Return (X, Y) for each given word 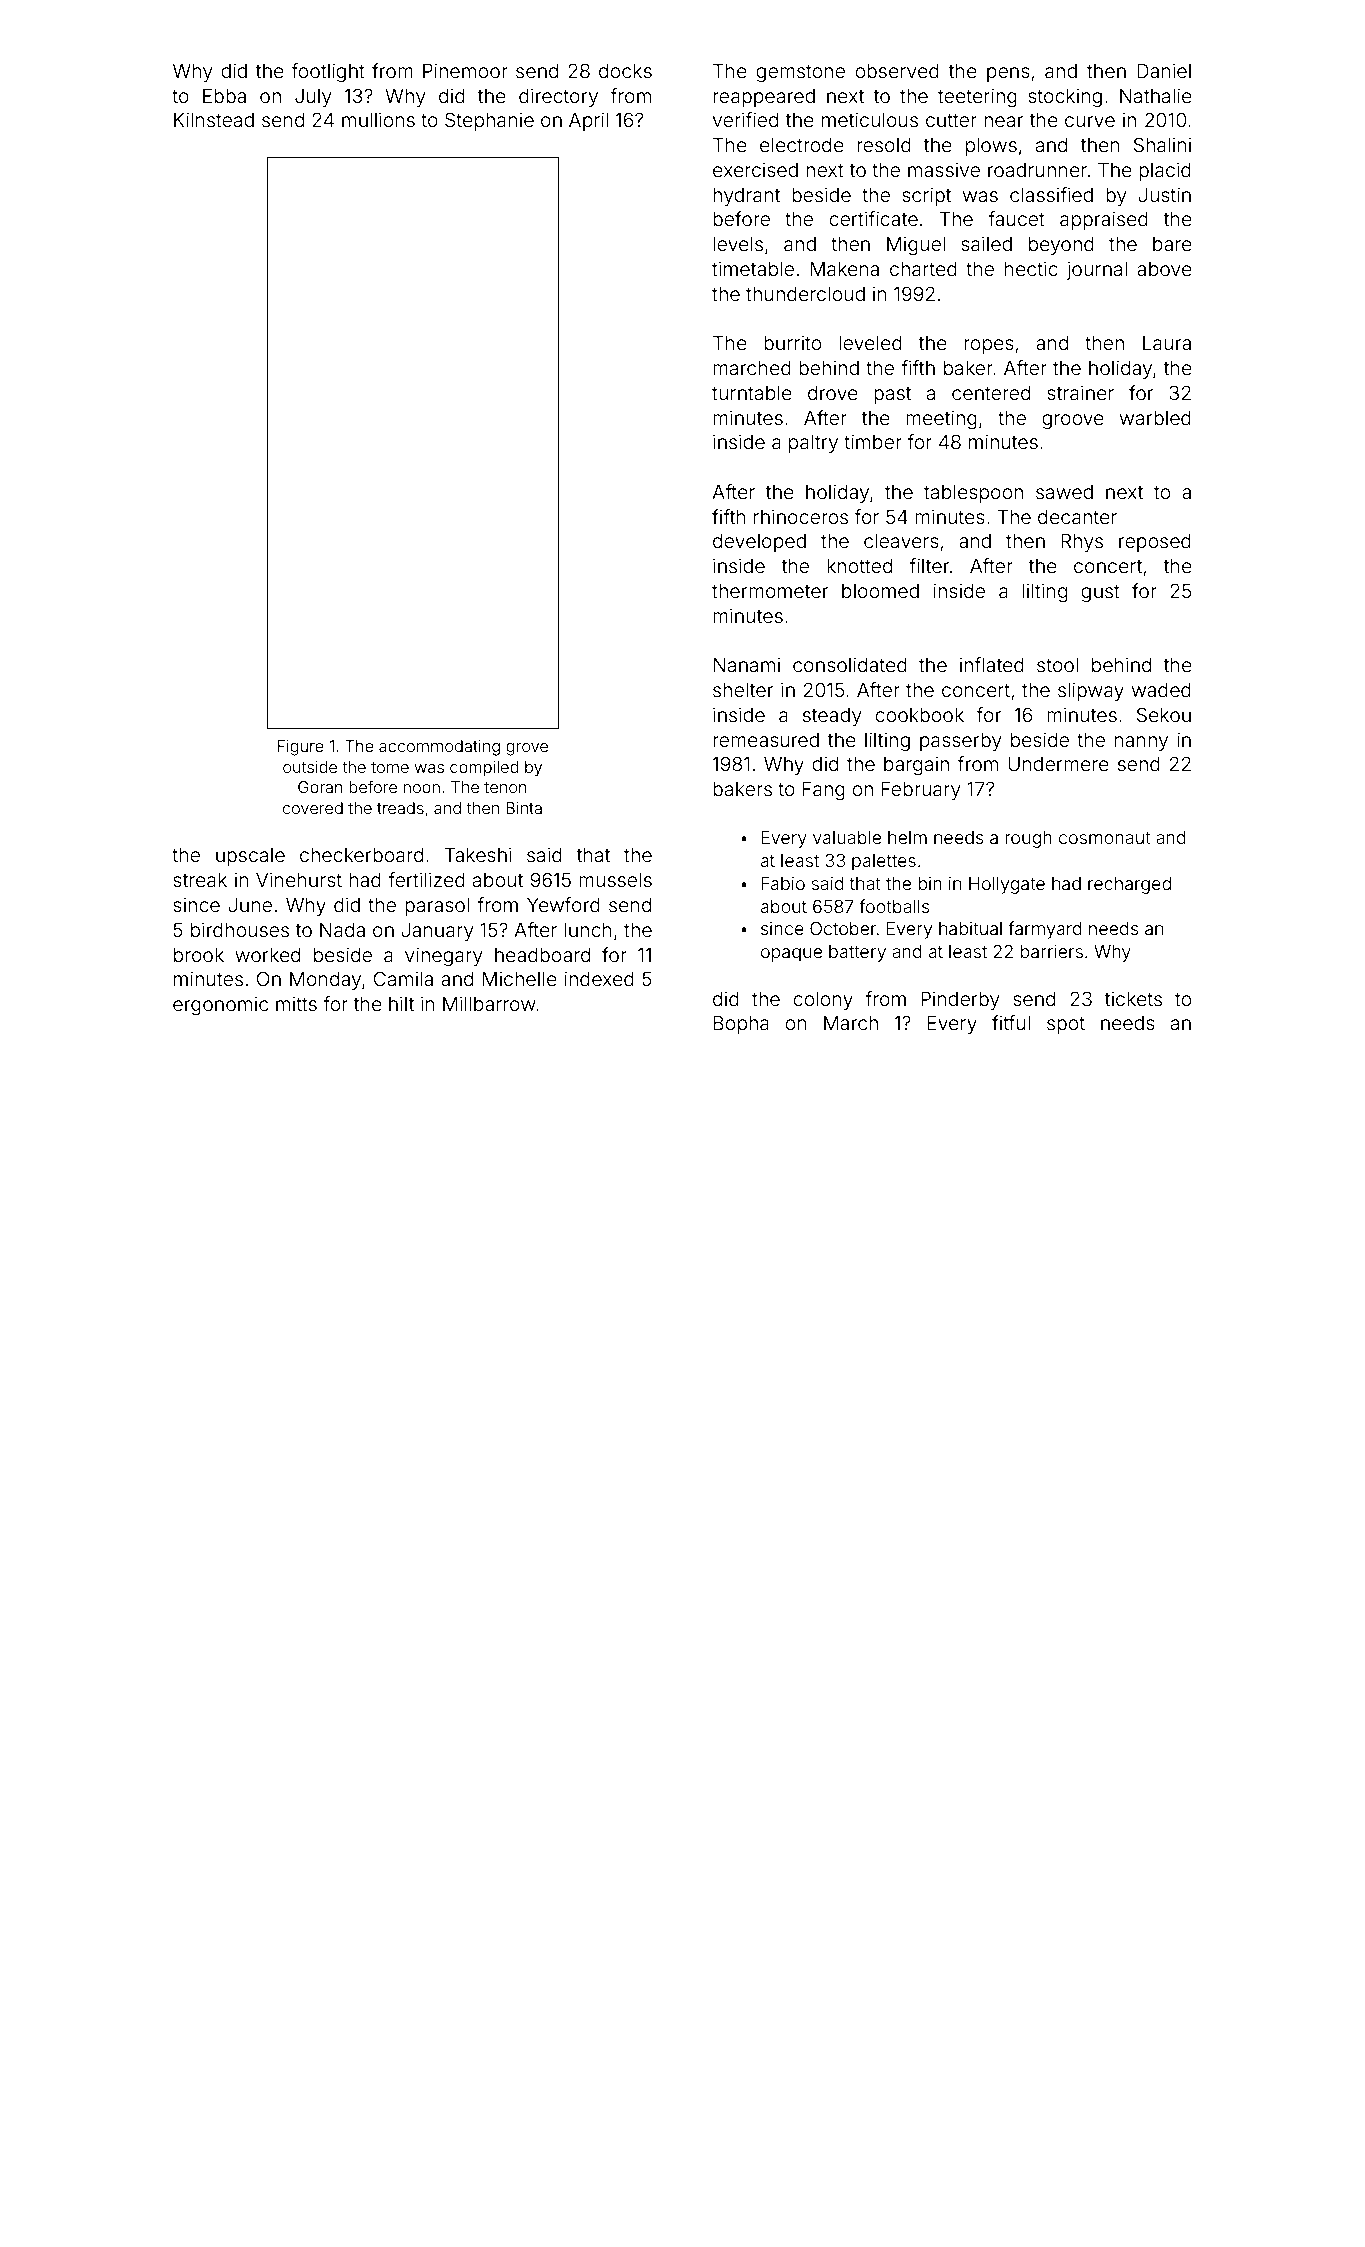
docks (625, 71)
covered (313, 808)
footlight (328, 72)
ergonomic (220, 1005)
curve (1090, 121)
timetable (753, 268)
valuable (847, 837)
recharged (1129, 885)
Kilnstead (214, 119)
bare (1172, 244)
